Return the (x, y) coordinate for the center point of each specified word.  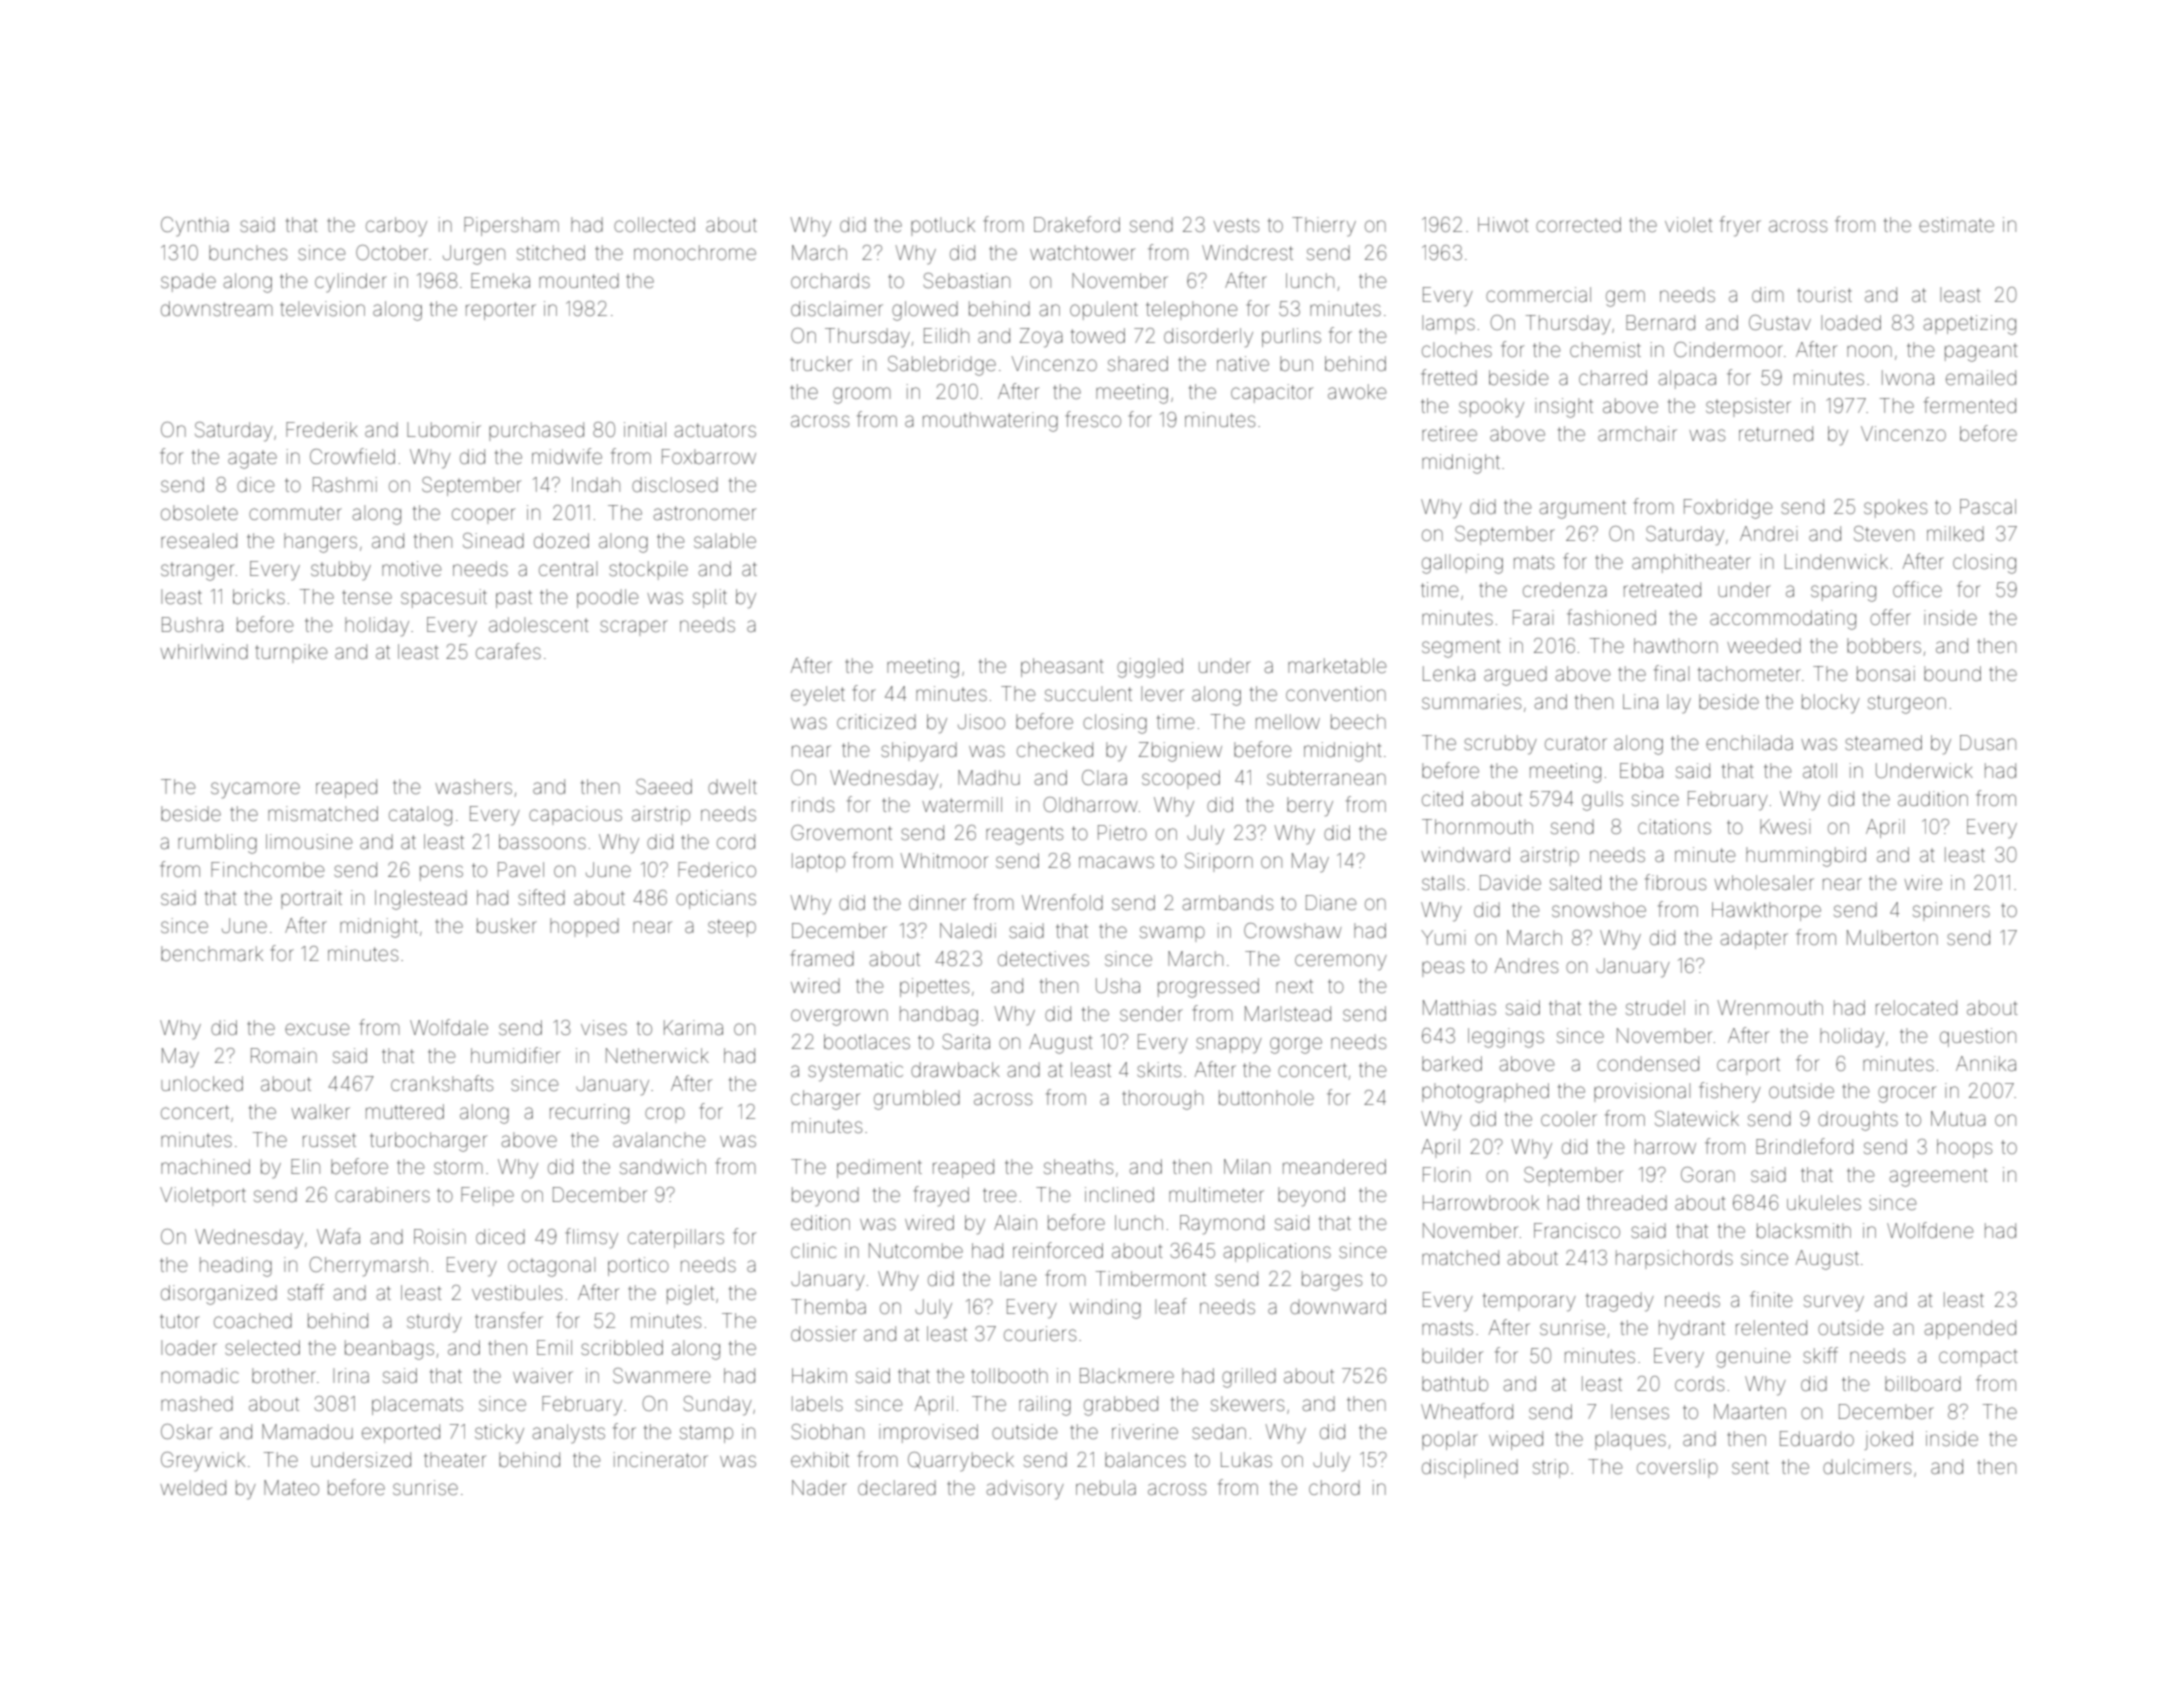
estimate (1956, 224)
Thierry (1324, 227)
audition (1933, 798)
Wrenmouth (1770, 1007)
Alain (1015, 1222)
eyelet (818, 696)
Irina (351, 1375)
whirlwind (204, 651)
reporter (501, 311)
